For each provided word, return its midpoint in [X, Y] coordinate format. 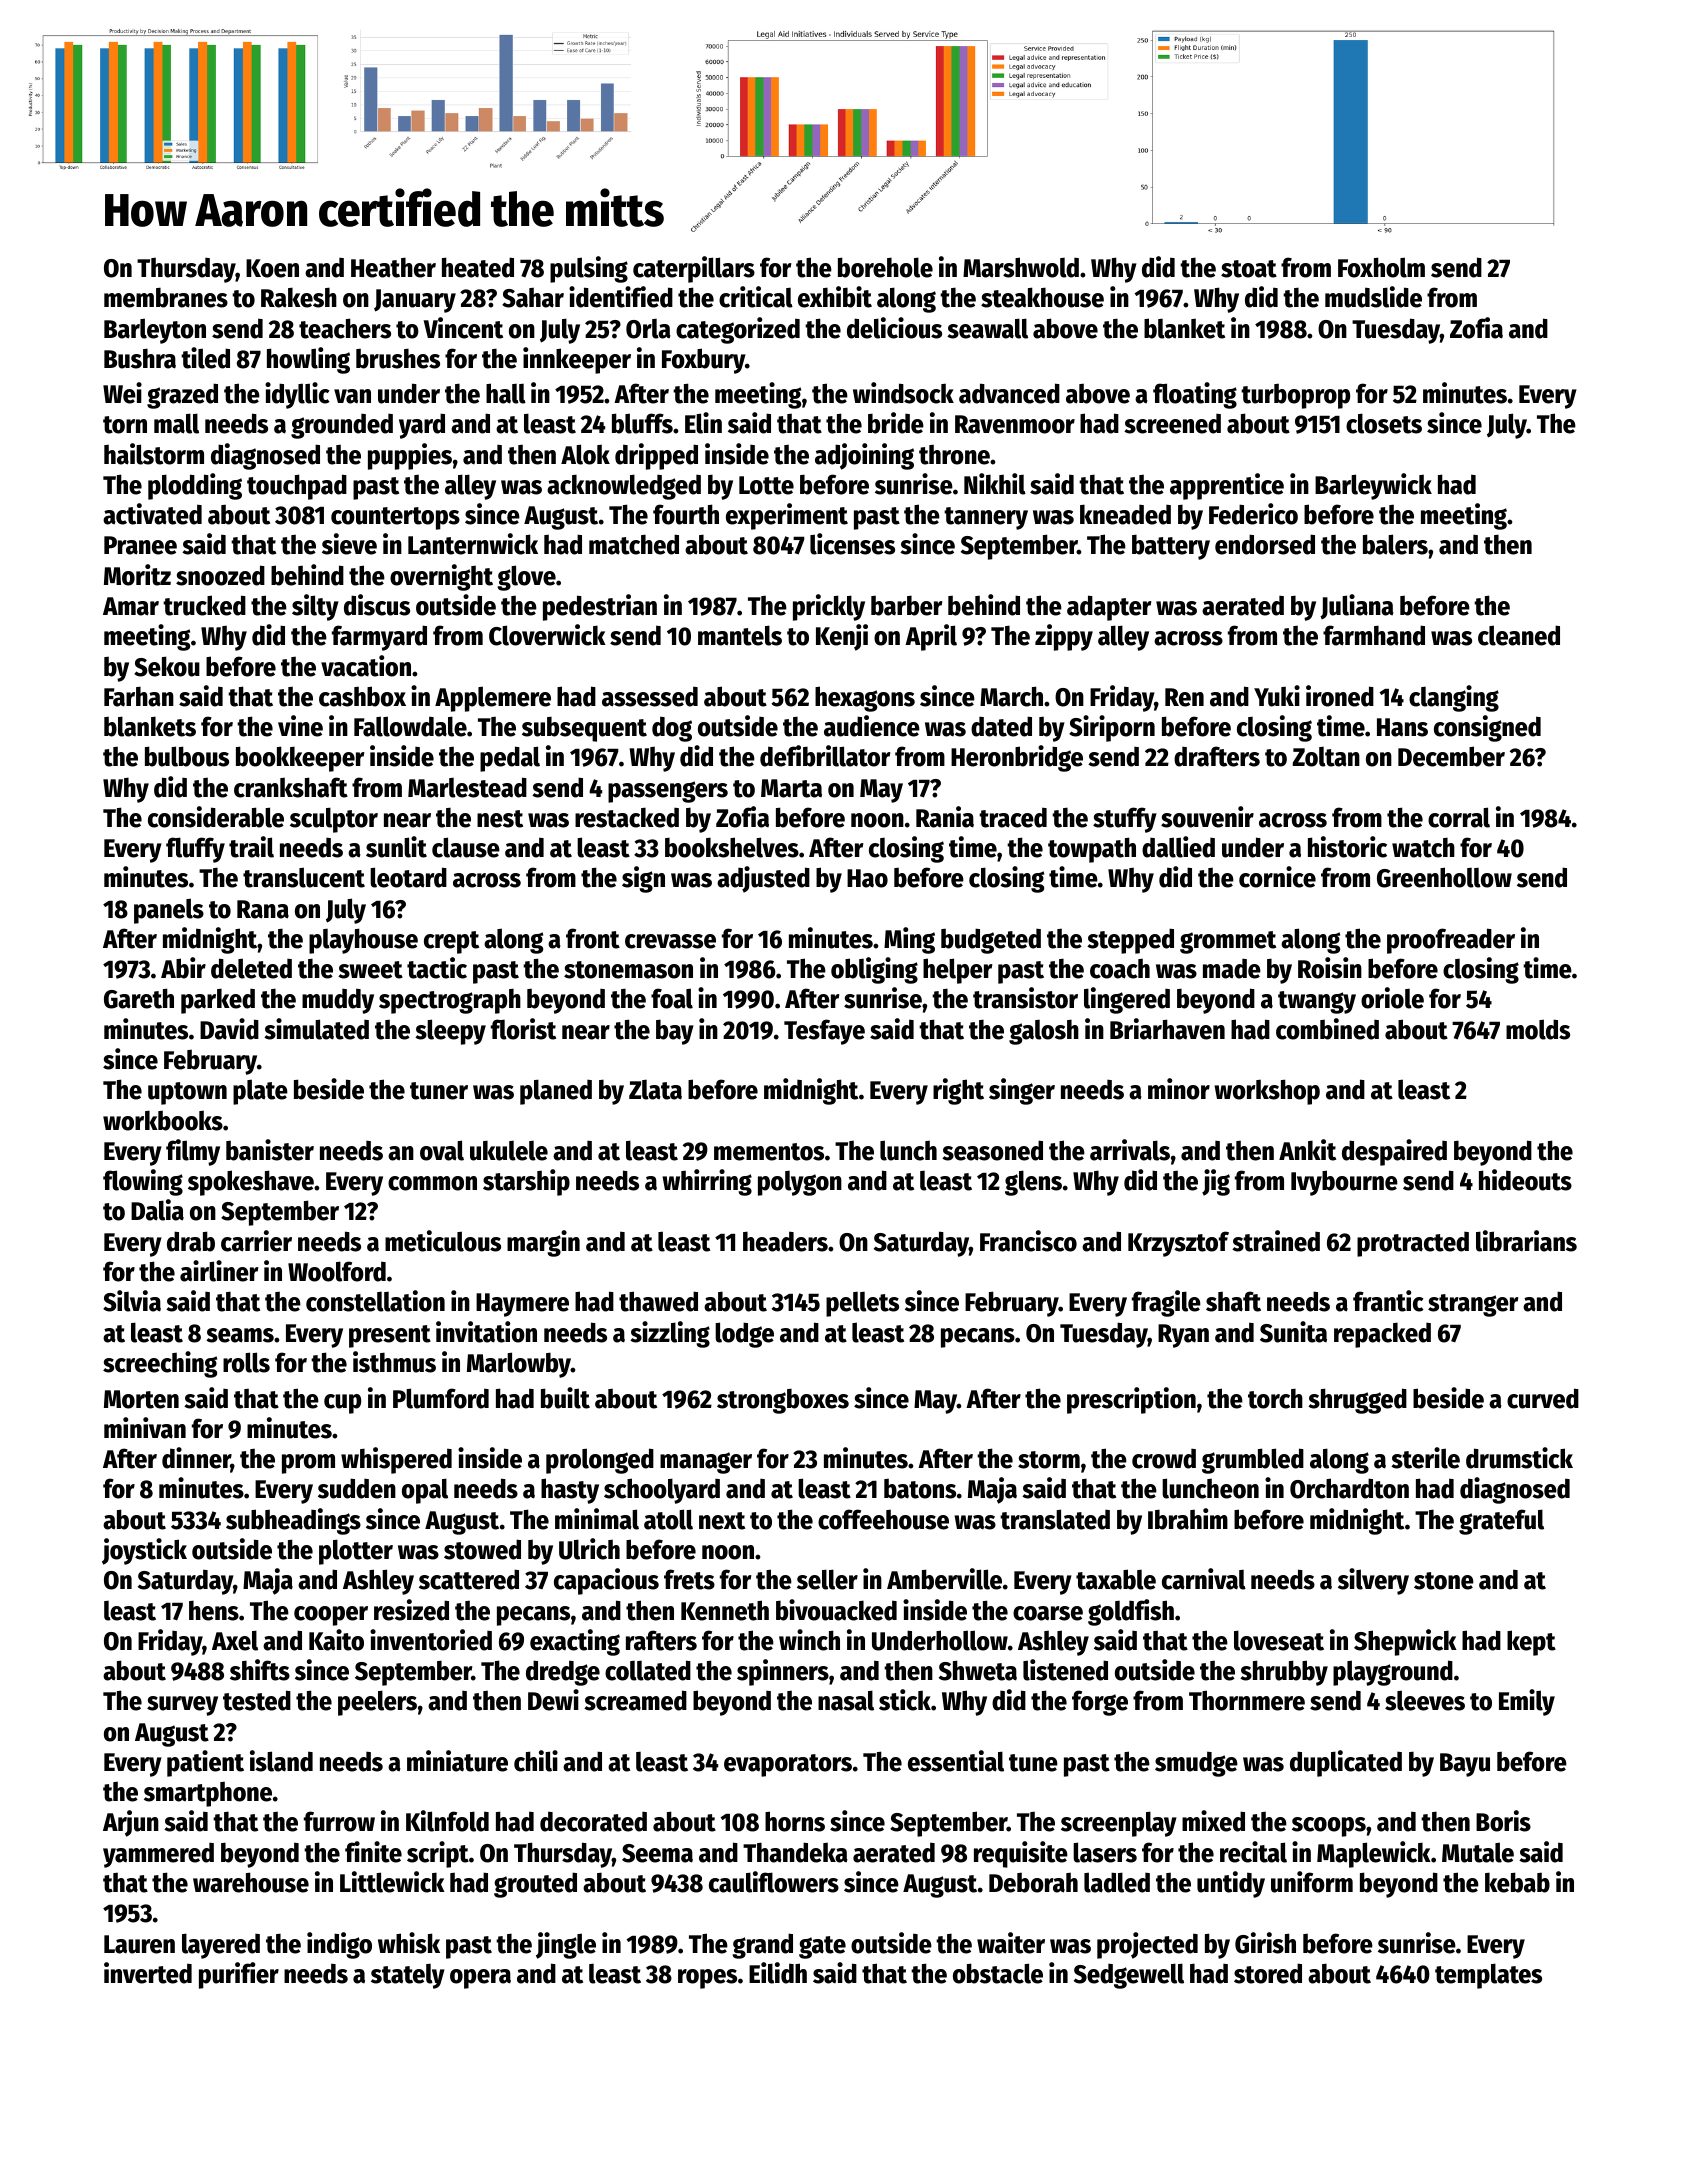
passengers [668, 792]
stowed [482, 1549]
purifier [239, 1975]
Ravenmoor [1015, 424]
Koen [272, 268]
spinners [783, 1672]
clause [466, 847]
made [1232, 969]
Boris [1503, 1821]
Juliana [1357, 606]
